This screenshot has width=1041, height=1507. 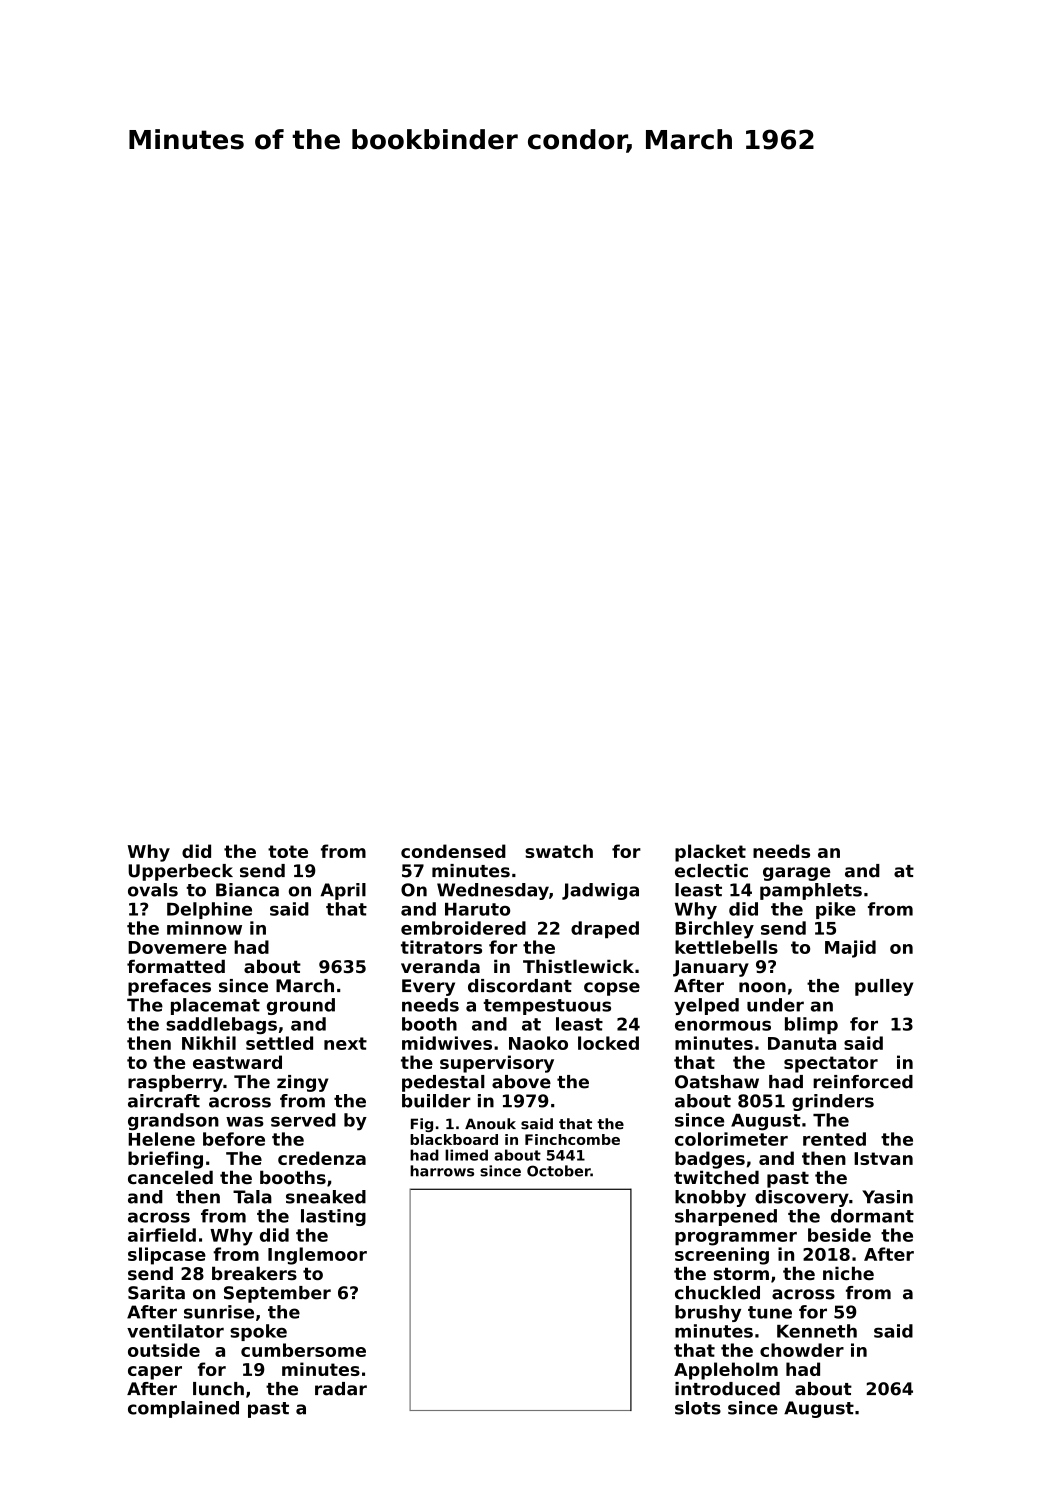 What do you see at coordinates (762, 987) in the screenshot?
I see `noon` at bounding box center [762, 987].
